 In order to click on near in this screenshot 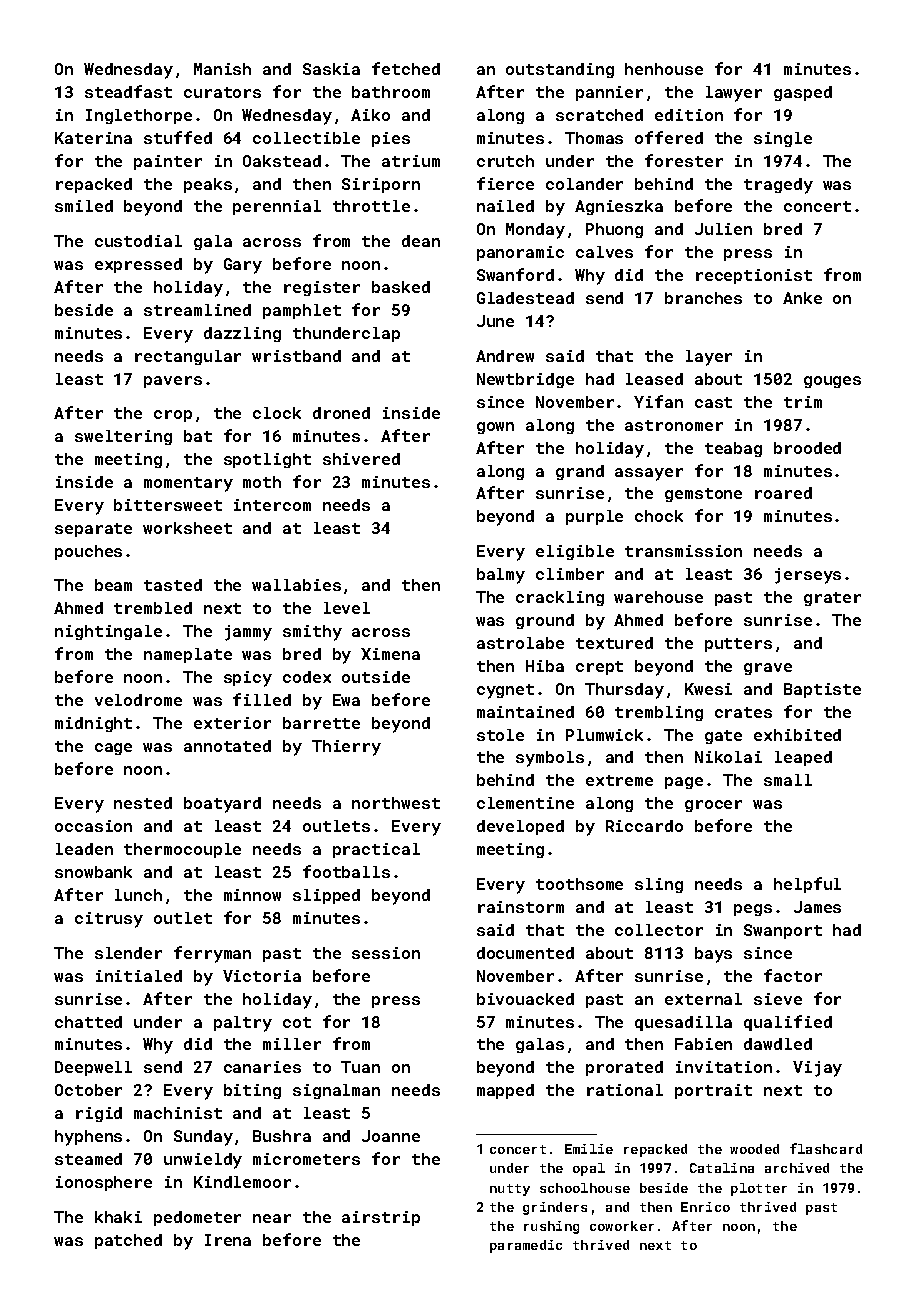, I will do `click(272, 1218)`.
